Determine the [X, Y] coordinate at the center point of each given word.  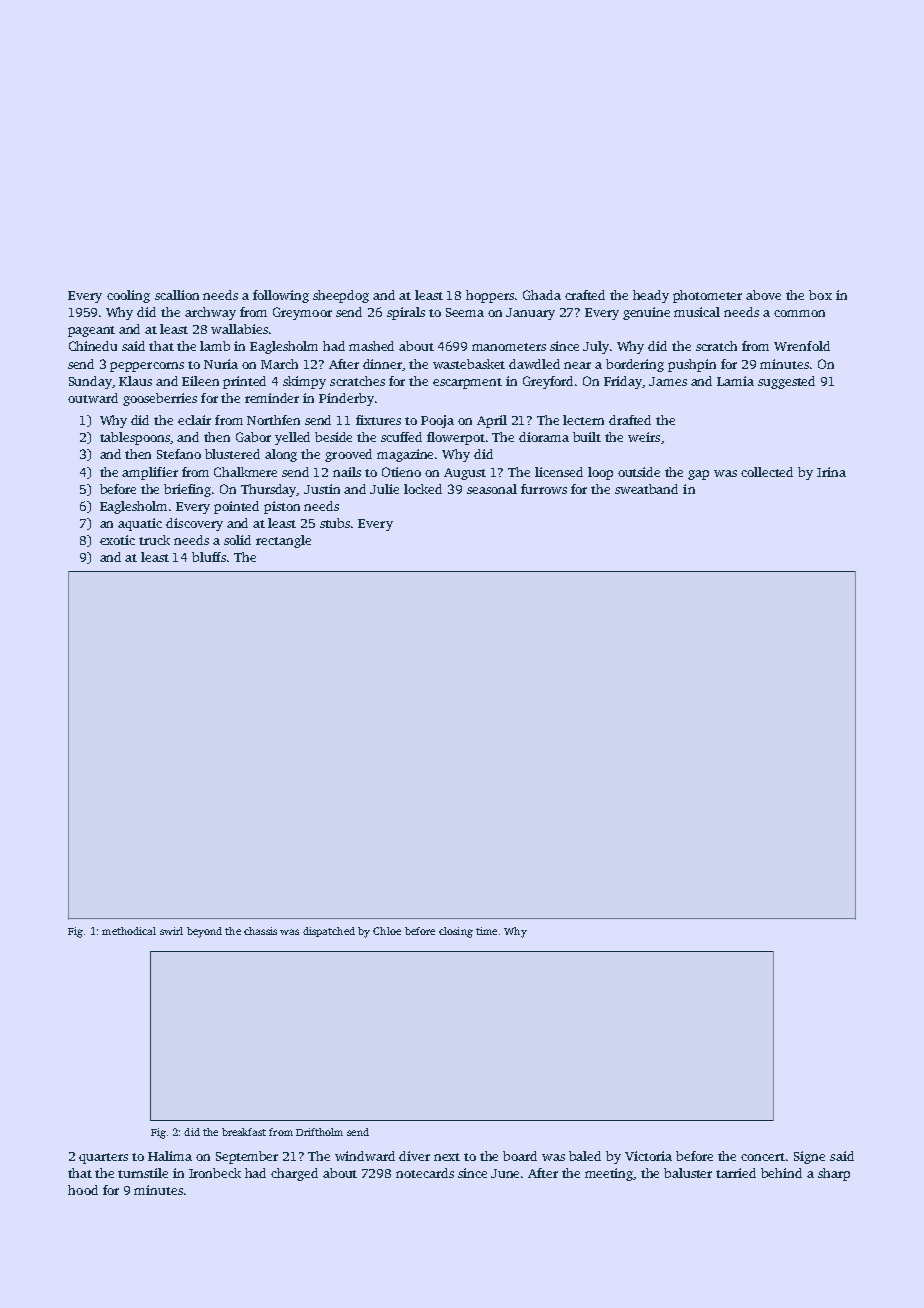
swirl [171, 931]
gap [698, 475]
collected [767, 472]
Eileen [200, 381]
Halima [170, 1156]
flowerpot [456, 438]
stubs [335, 523]
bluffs [209, 557]
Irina [831, 472]
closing [456, 932]
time [486, 931]
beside [333, 437]
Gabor [253, 437]
